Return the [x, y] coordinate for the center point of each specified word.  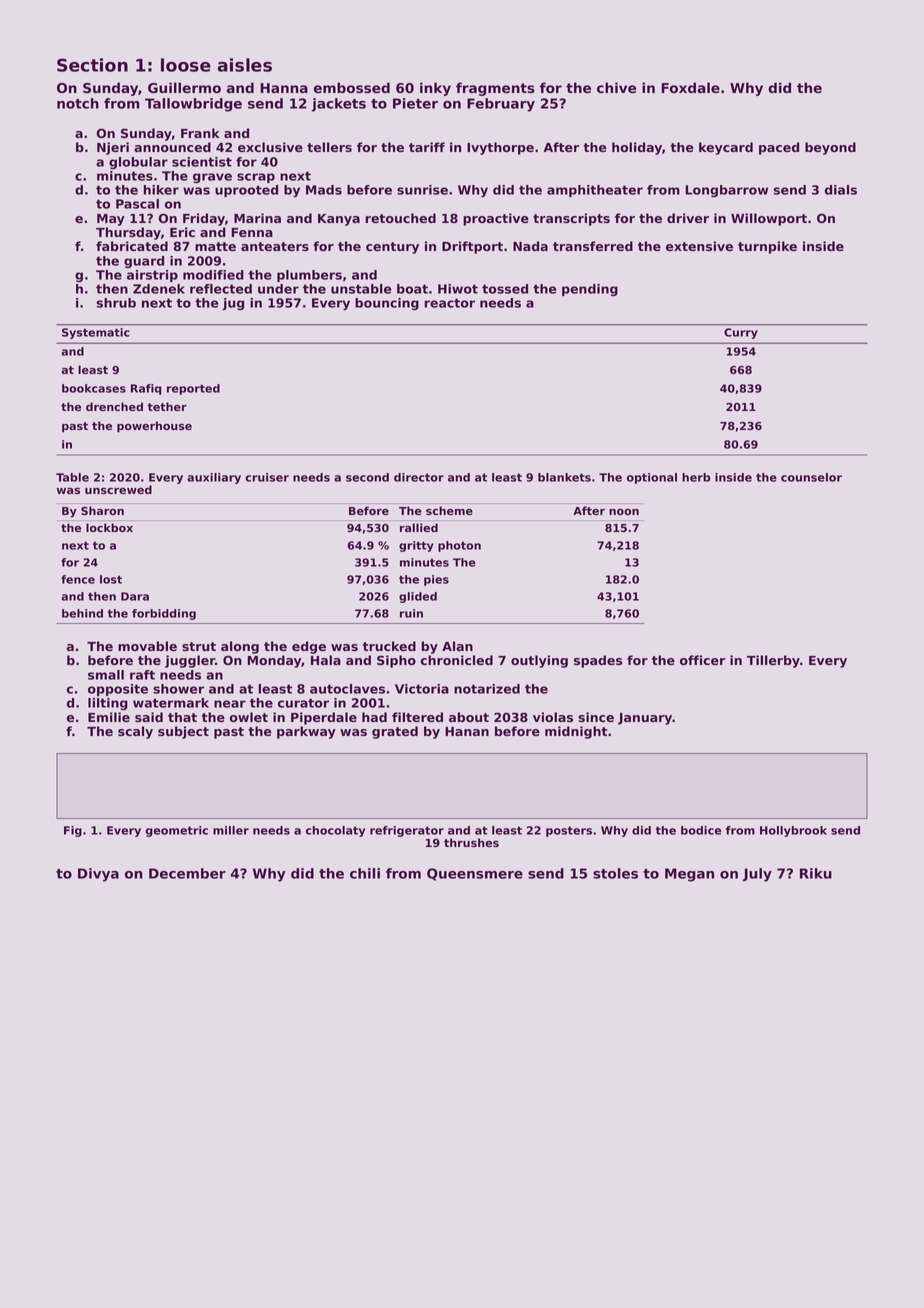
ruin [411, 613]
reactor [449, 303]
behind [82, 613]
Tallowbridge [193, 105]
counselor [811, 477]
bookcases [94, 388]
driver [688, 218]
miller [231, 830]
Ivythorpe [500, 148]
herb [696, 477]
